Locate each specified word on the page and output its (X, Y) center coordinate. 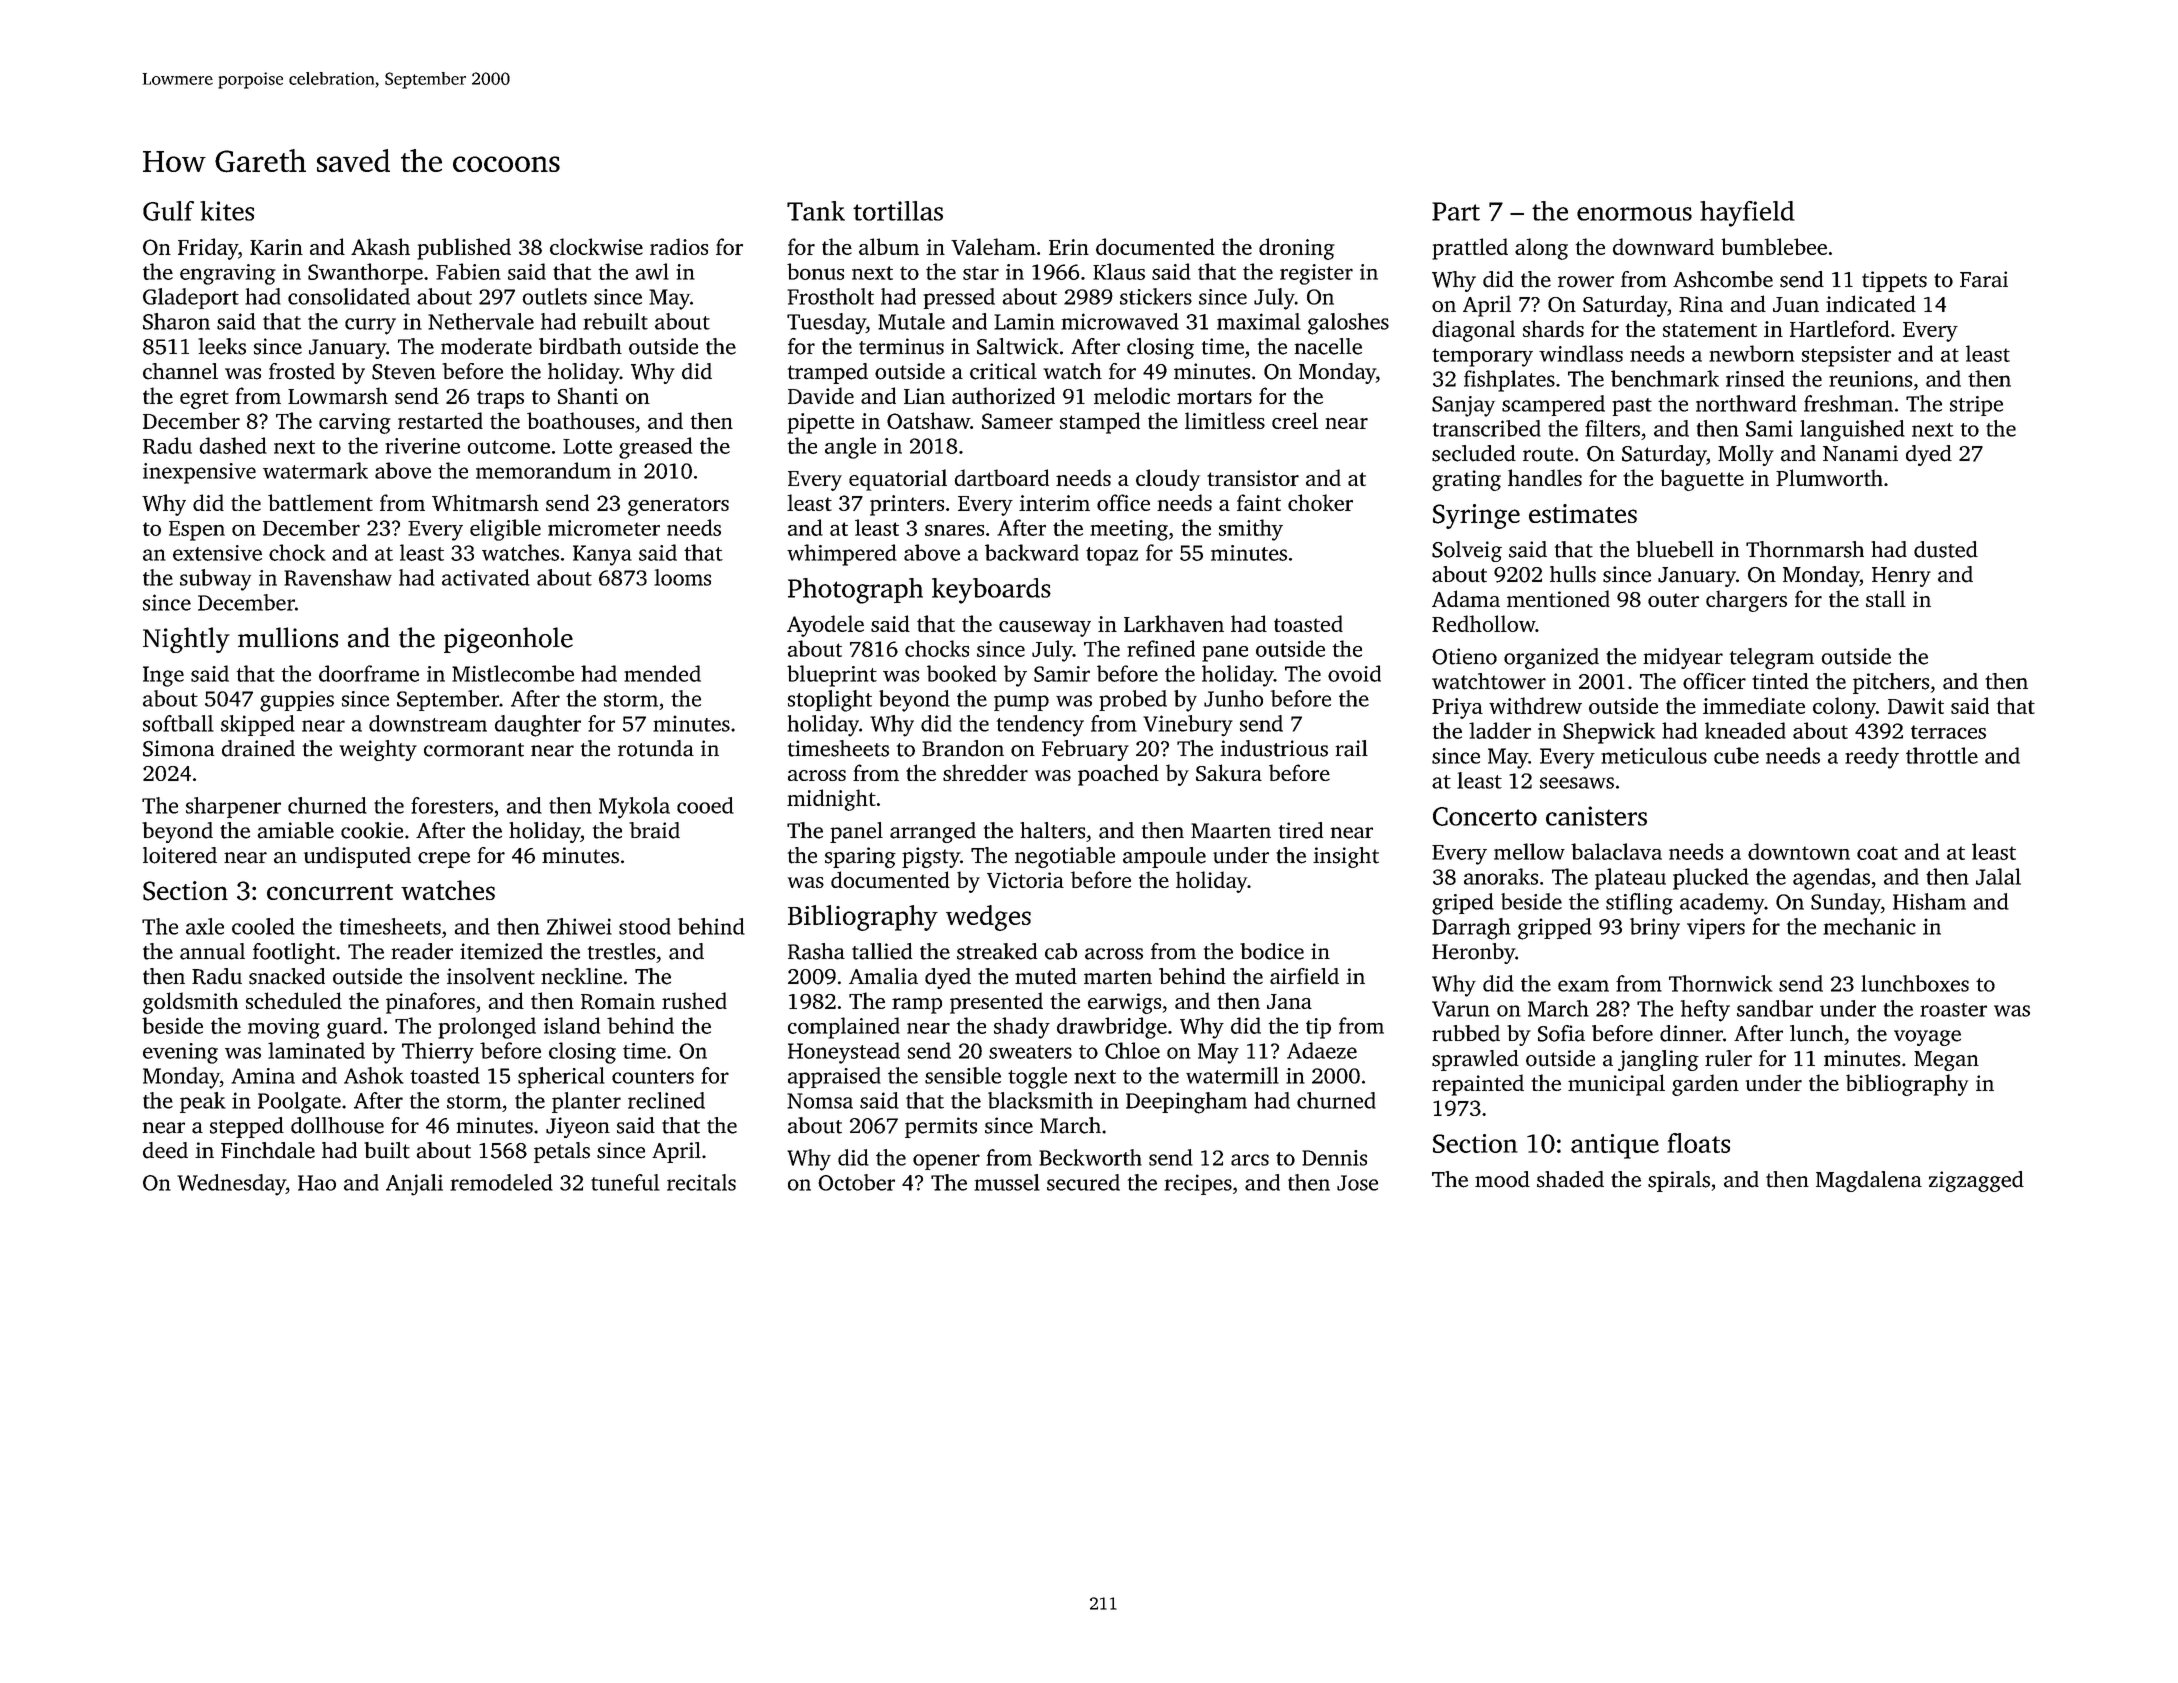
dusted (1946, 549)
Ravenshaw (338, 577)
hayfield (1747, 214)
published (464, 249)
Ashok (374, 1075)
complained (844, 1028)
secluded (1474, 453)
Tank (816, 211)
